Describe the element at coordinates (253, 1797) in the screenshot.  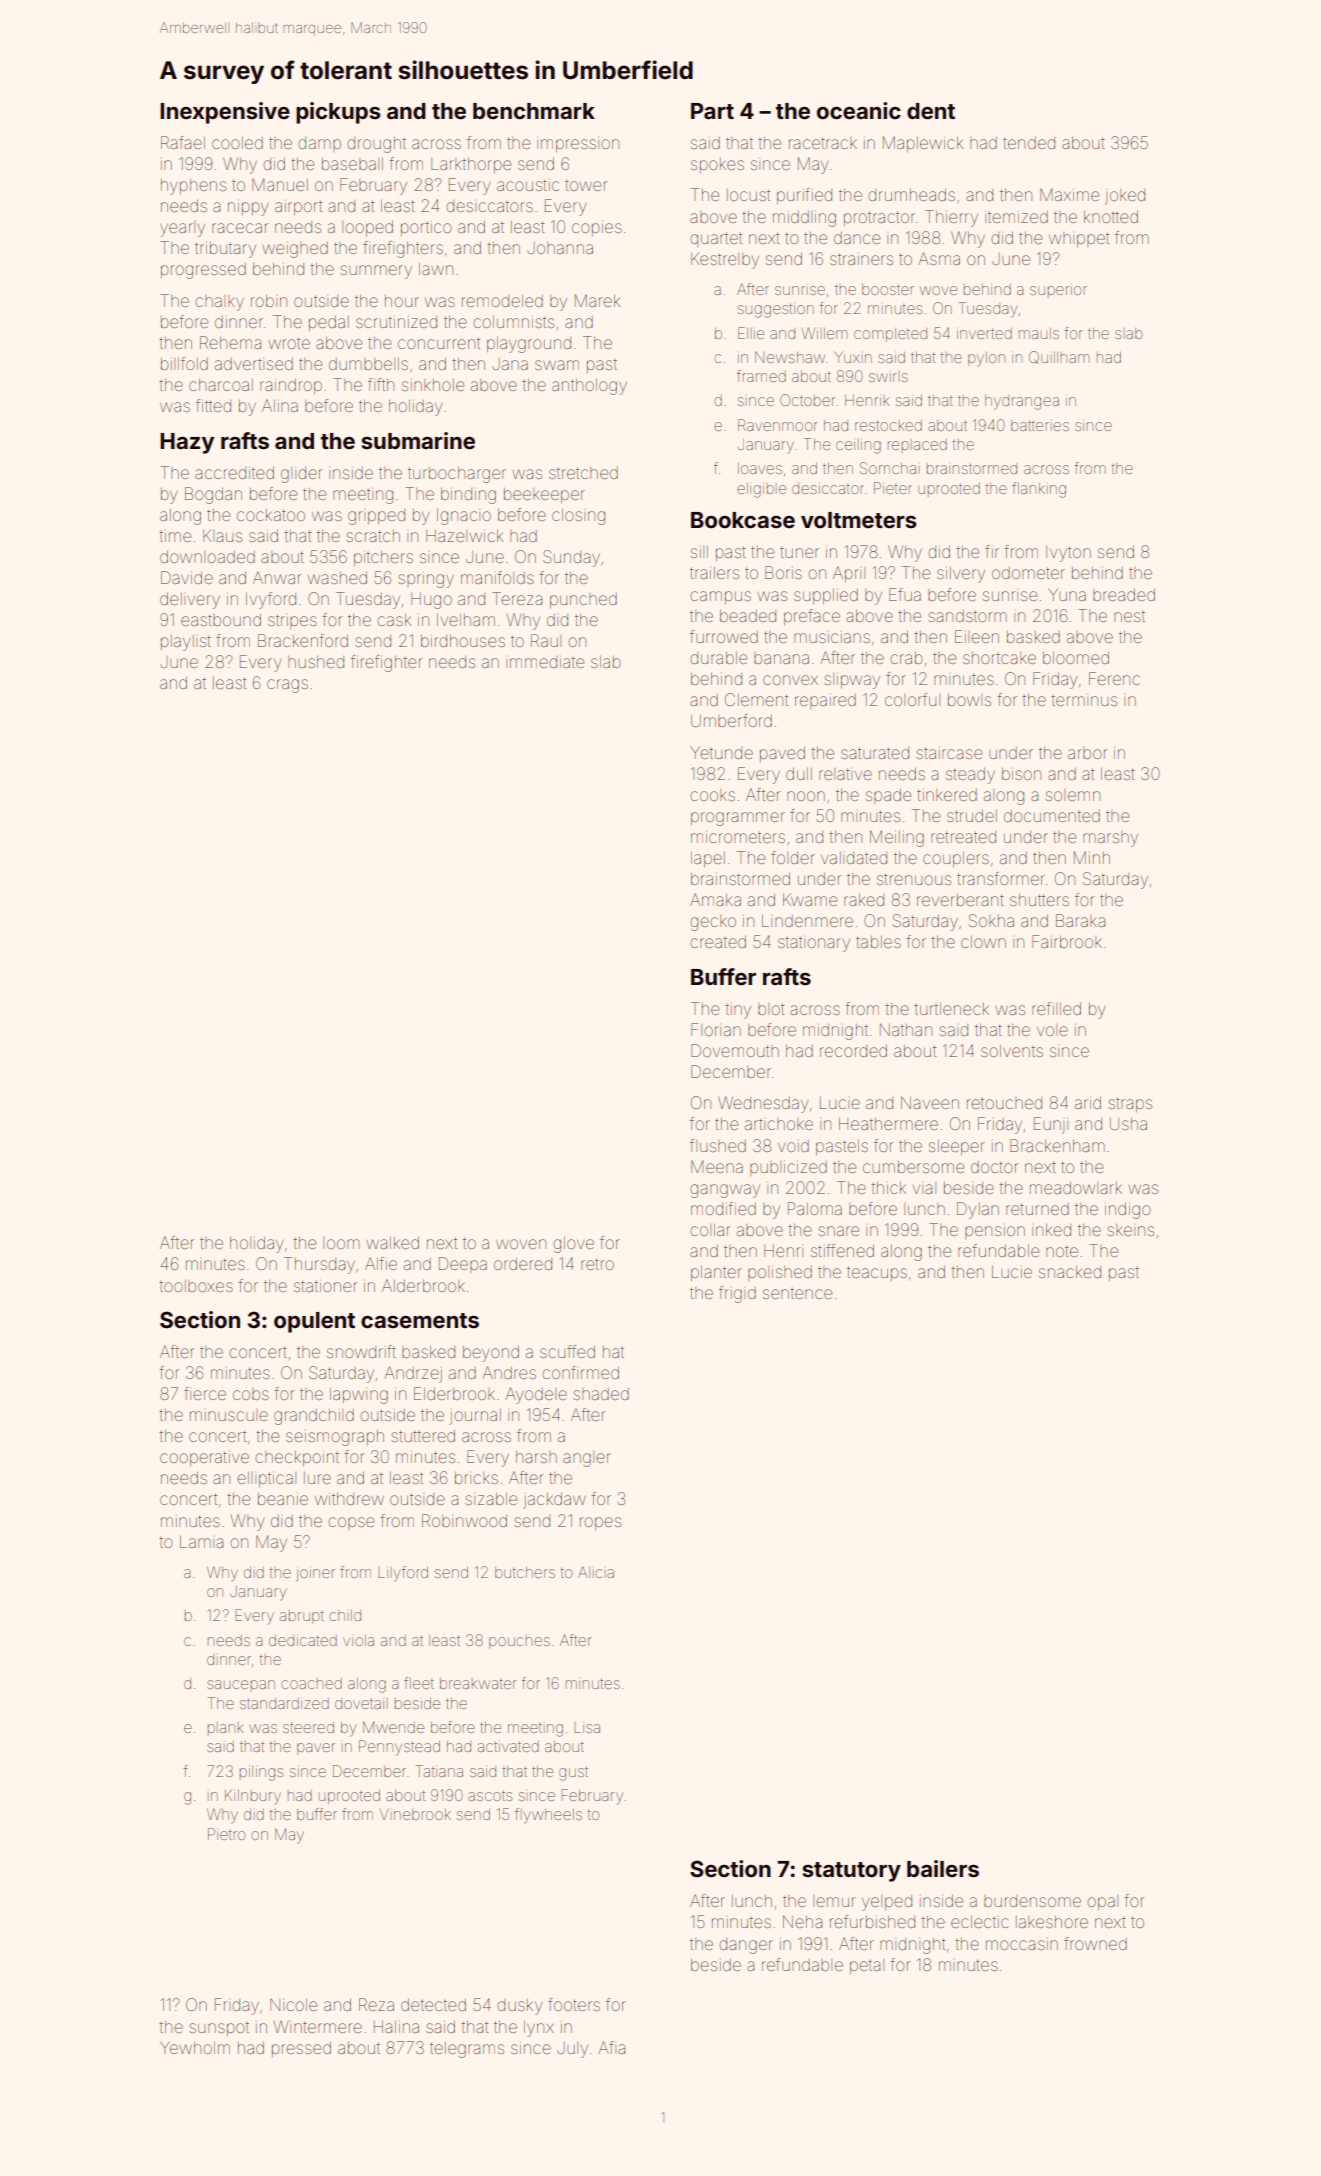
I see `Kilnbury` at that location.
